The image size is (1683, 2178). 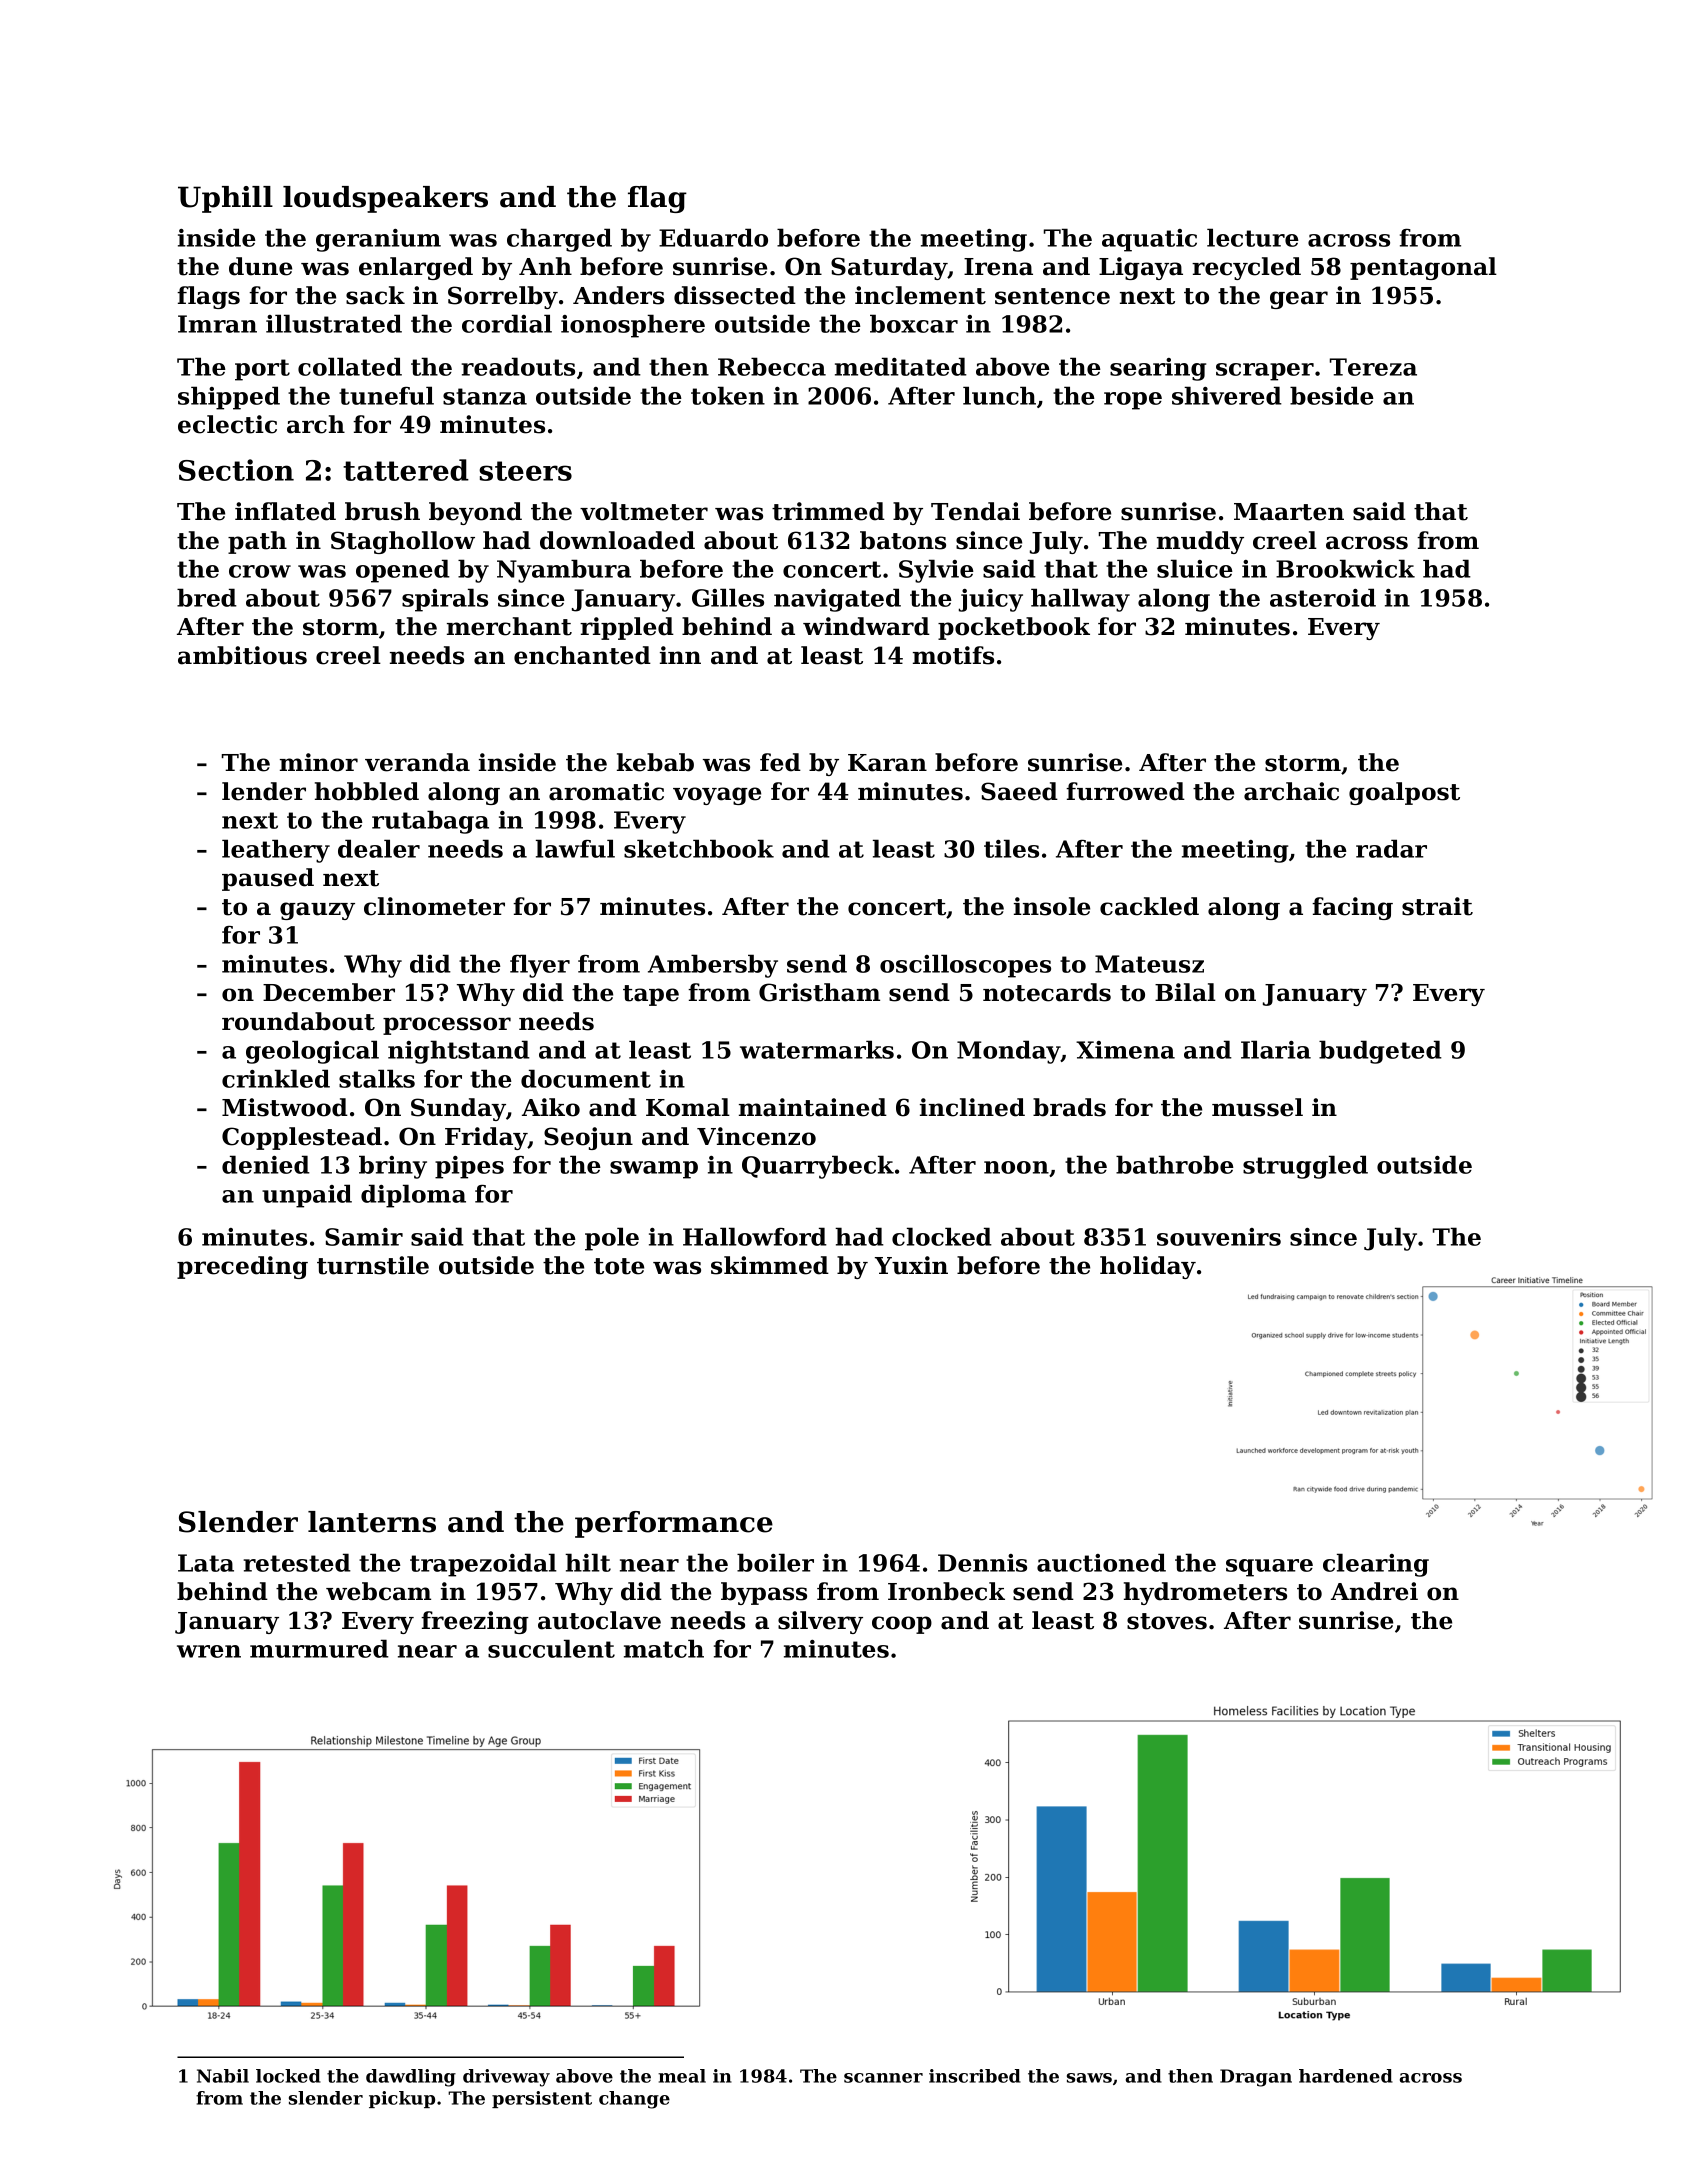 What do you see at coordinates (883, 2078) in the document?
I see `scanner` at bounding box center [883, 2078].
